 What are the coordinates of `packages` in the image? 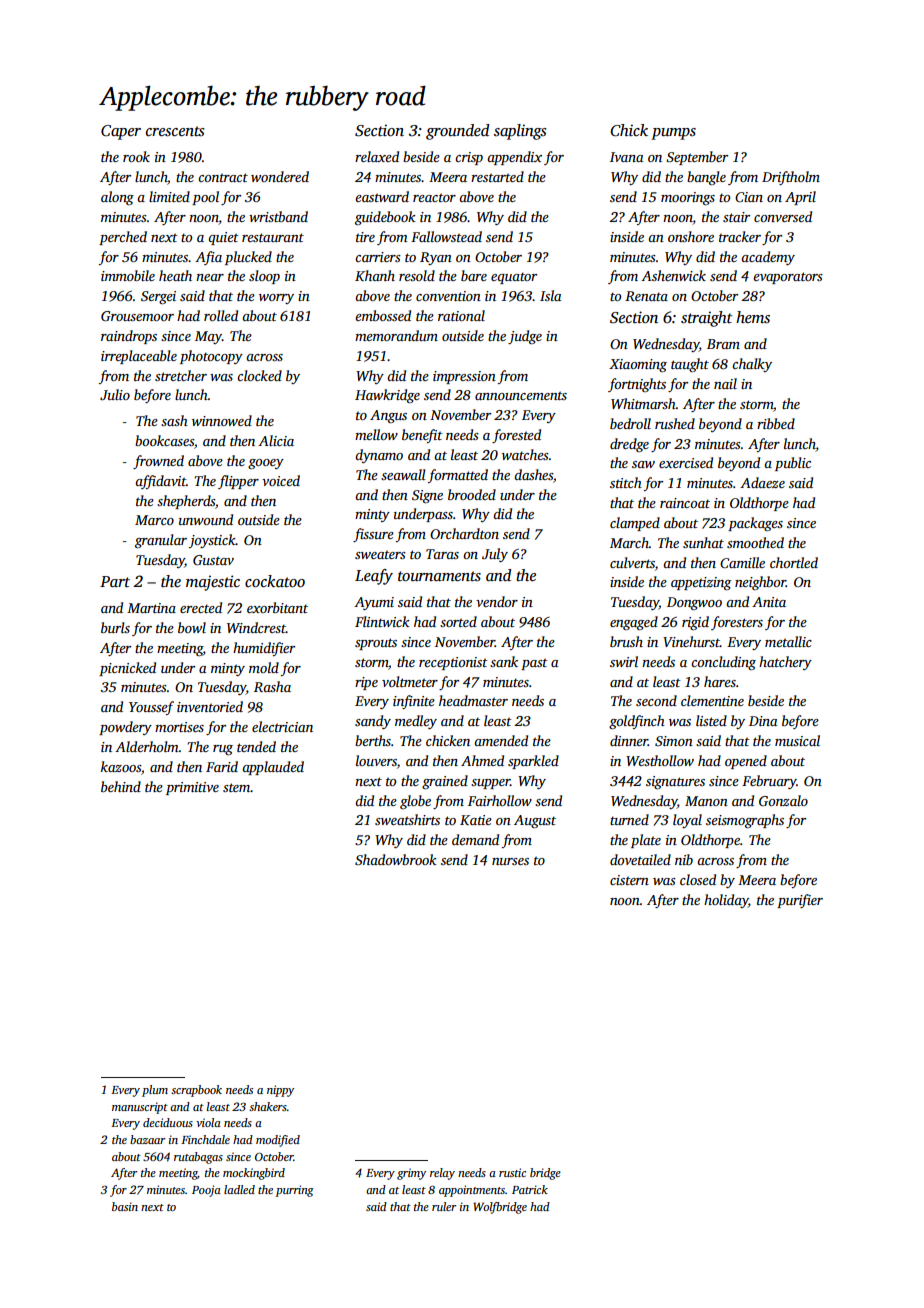 It's located at (755, 524).
